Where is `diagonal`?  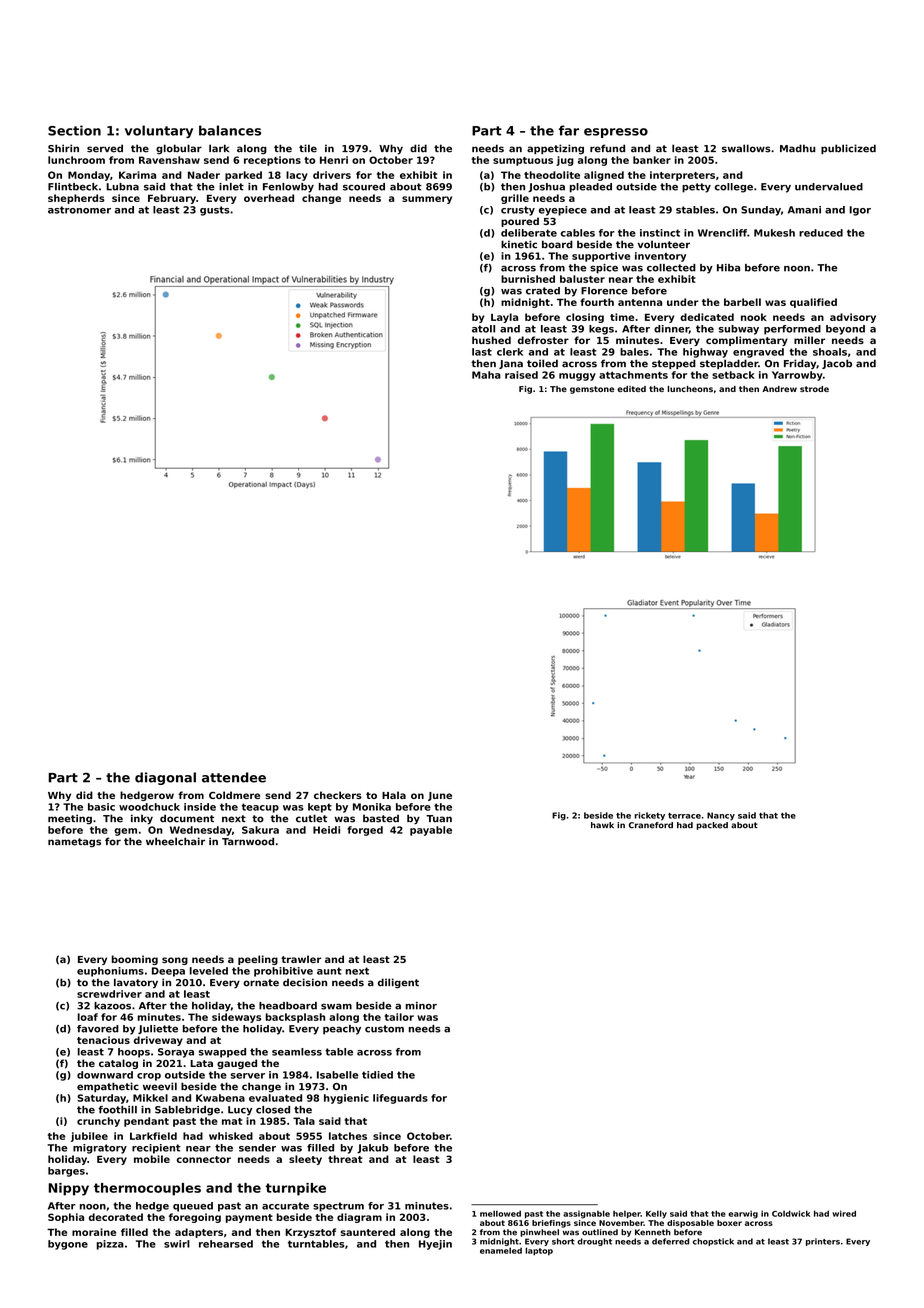
diagonal is located at coordinates (165, 778).
